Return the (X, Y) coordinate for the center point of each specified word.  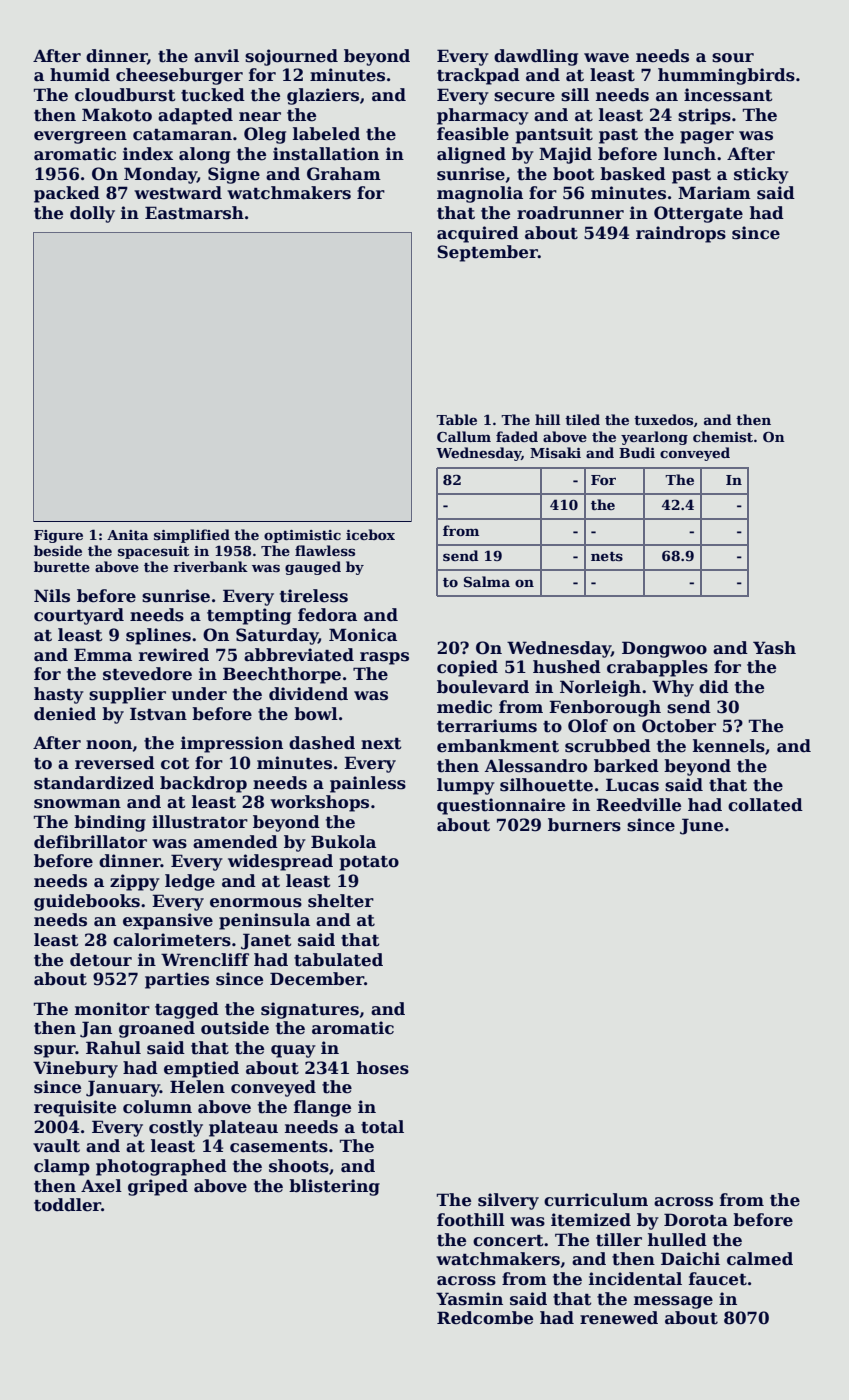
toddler (67, 1205)
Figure (58, 536)
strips (704, 116)
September (487, 253)
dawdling (536, 57)
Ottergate (698, 214)
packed (67, 194)
